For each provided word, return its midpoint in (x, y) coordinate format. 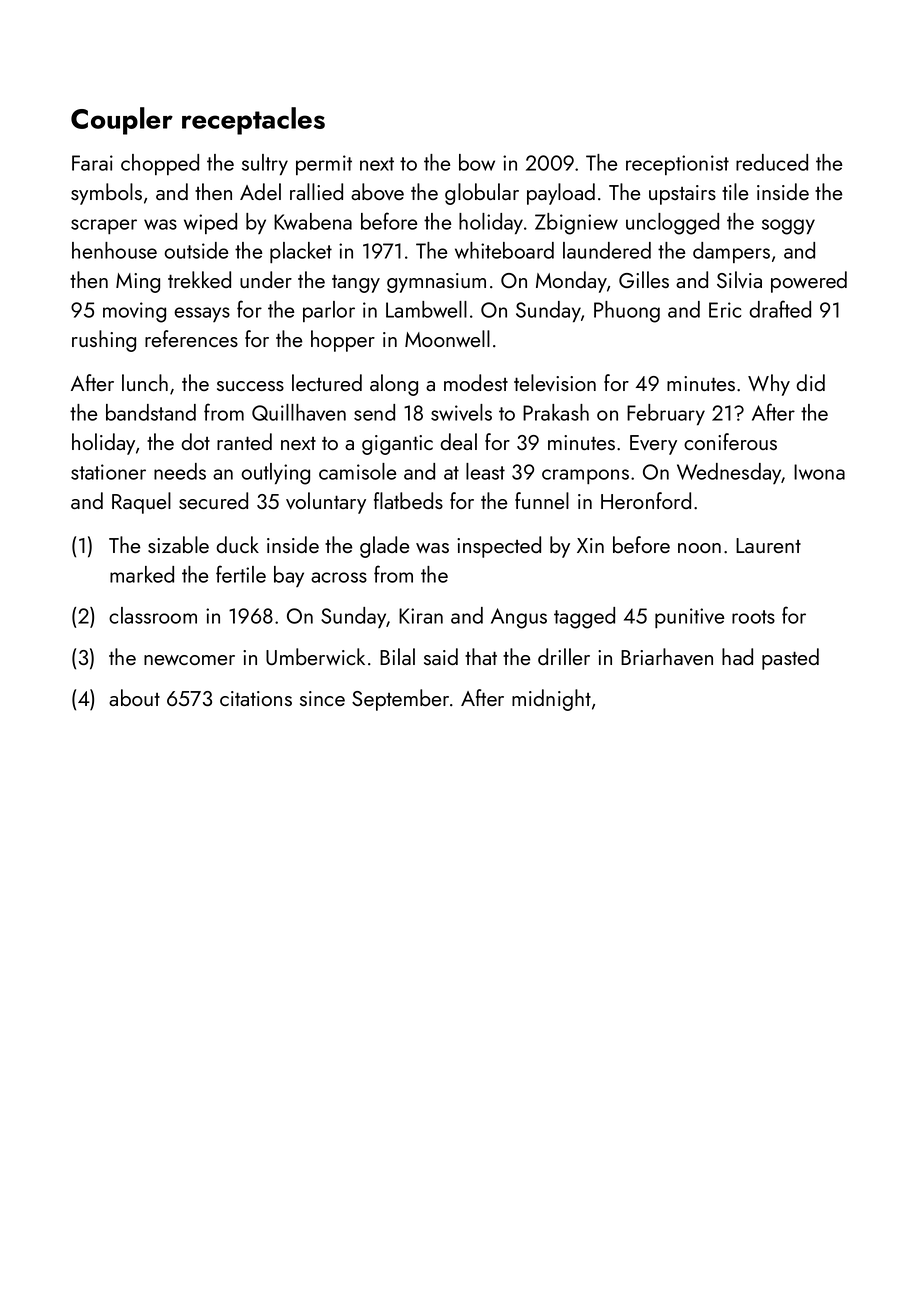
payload (561, 194)
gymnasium (436, 283)
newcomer (189, 660)
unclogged (672, 224)
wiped (210, 223)
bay (289, 576)
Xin (590, 545)
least (485, 471)
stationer (108, 472)
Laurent (768, 545)
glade (385, 547)
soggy (788, 227)
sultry (265, 164)
